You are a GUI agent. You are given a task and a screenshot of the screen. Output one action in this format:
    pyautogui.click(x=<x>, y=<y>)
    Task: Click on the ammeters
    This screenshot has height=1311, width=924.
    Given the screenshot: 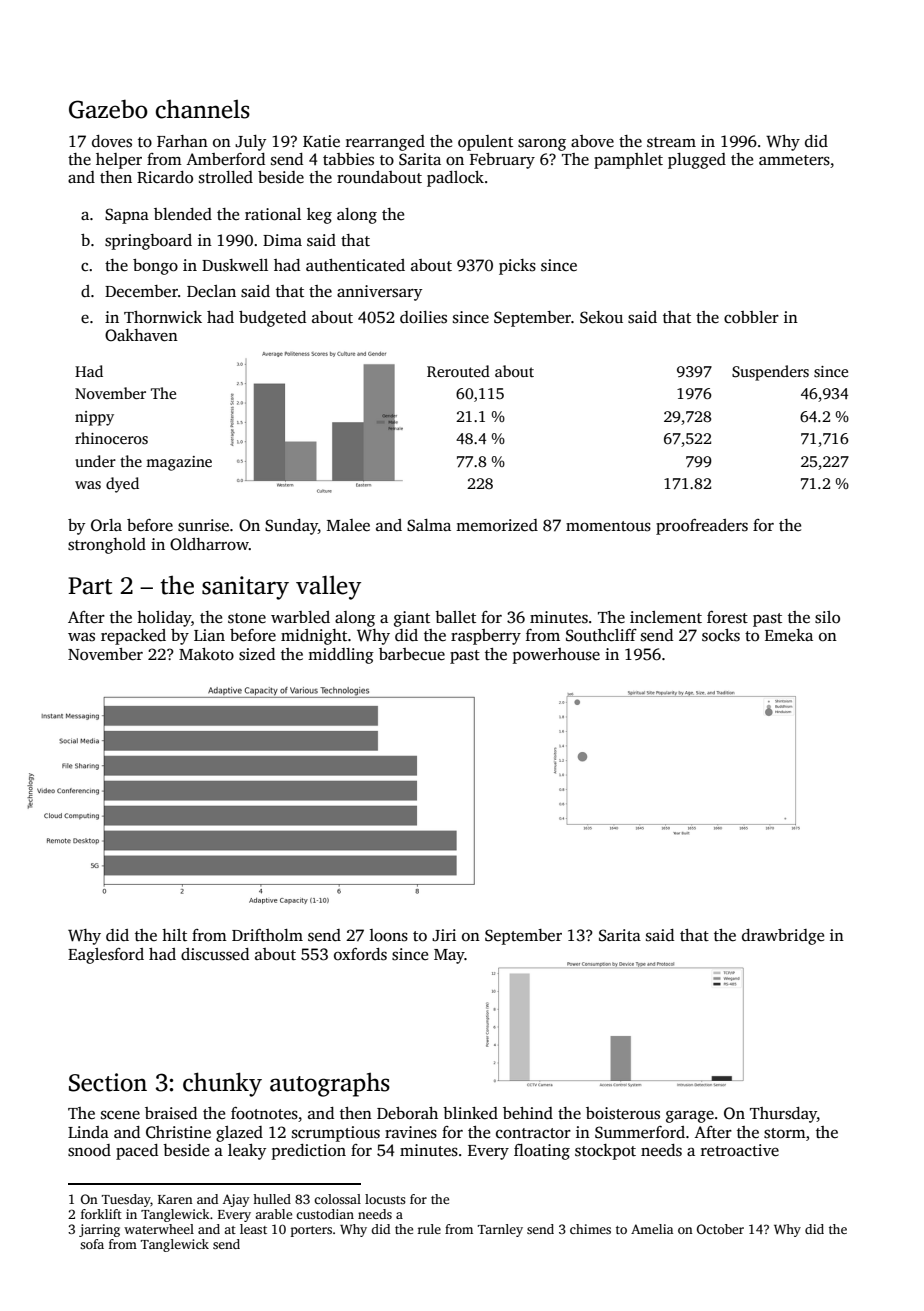 What is the action you would take?
    pyautogui.click(x=794, y=160)
